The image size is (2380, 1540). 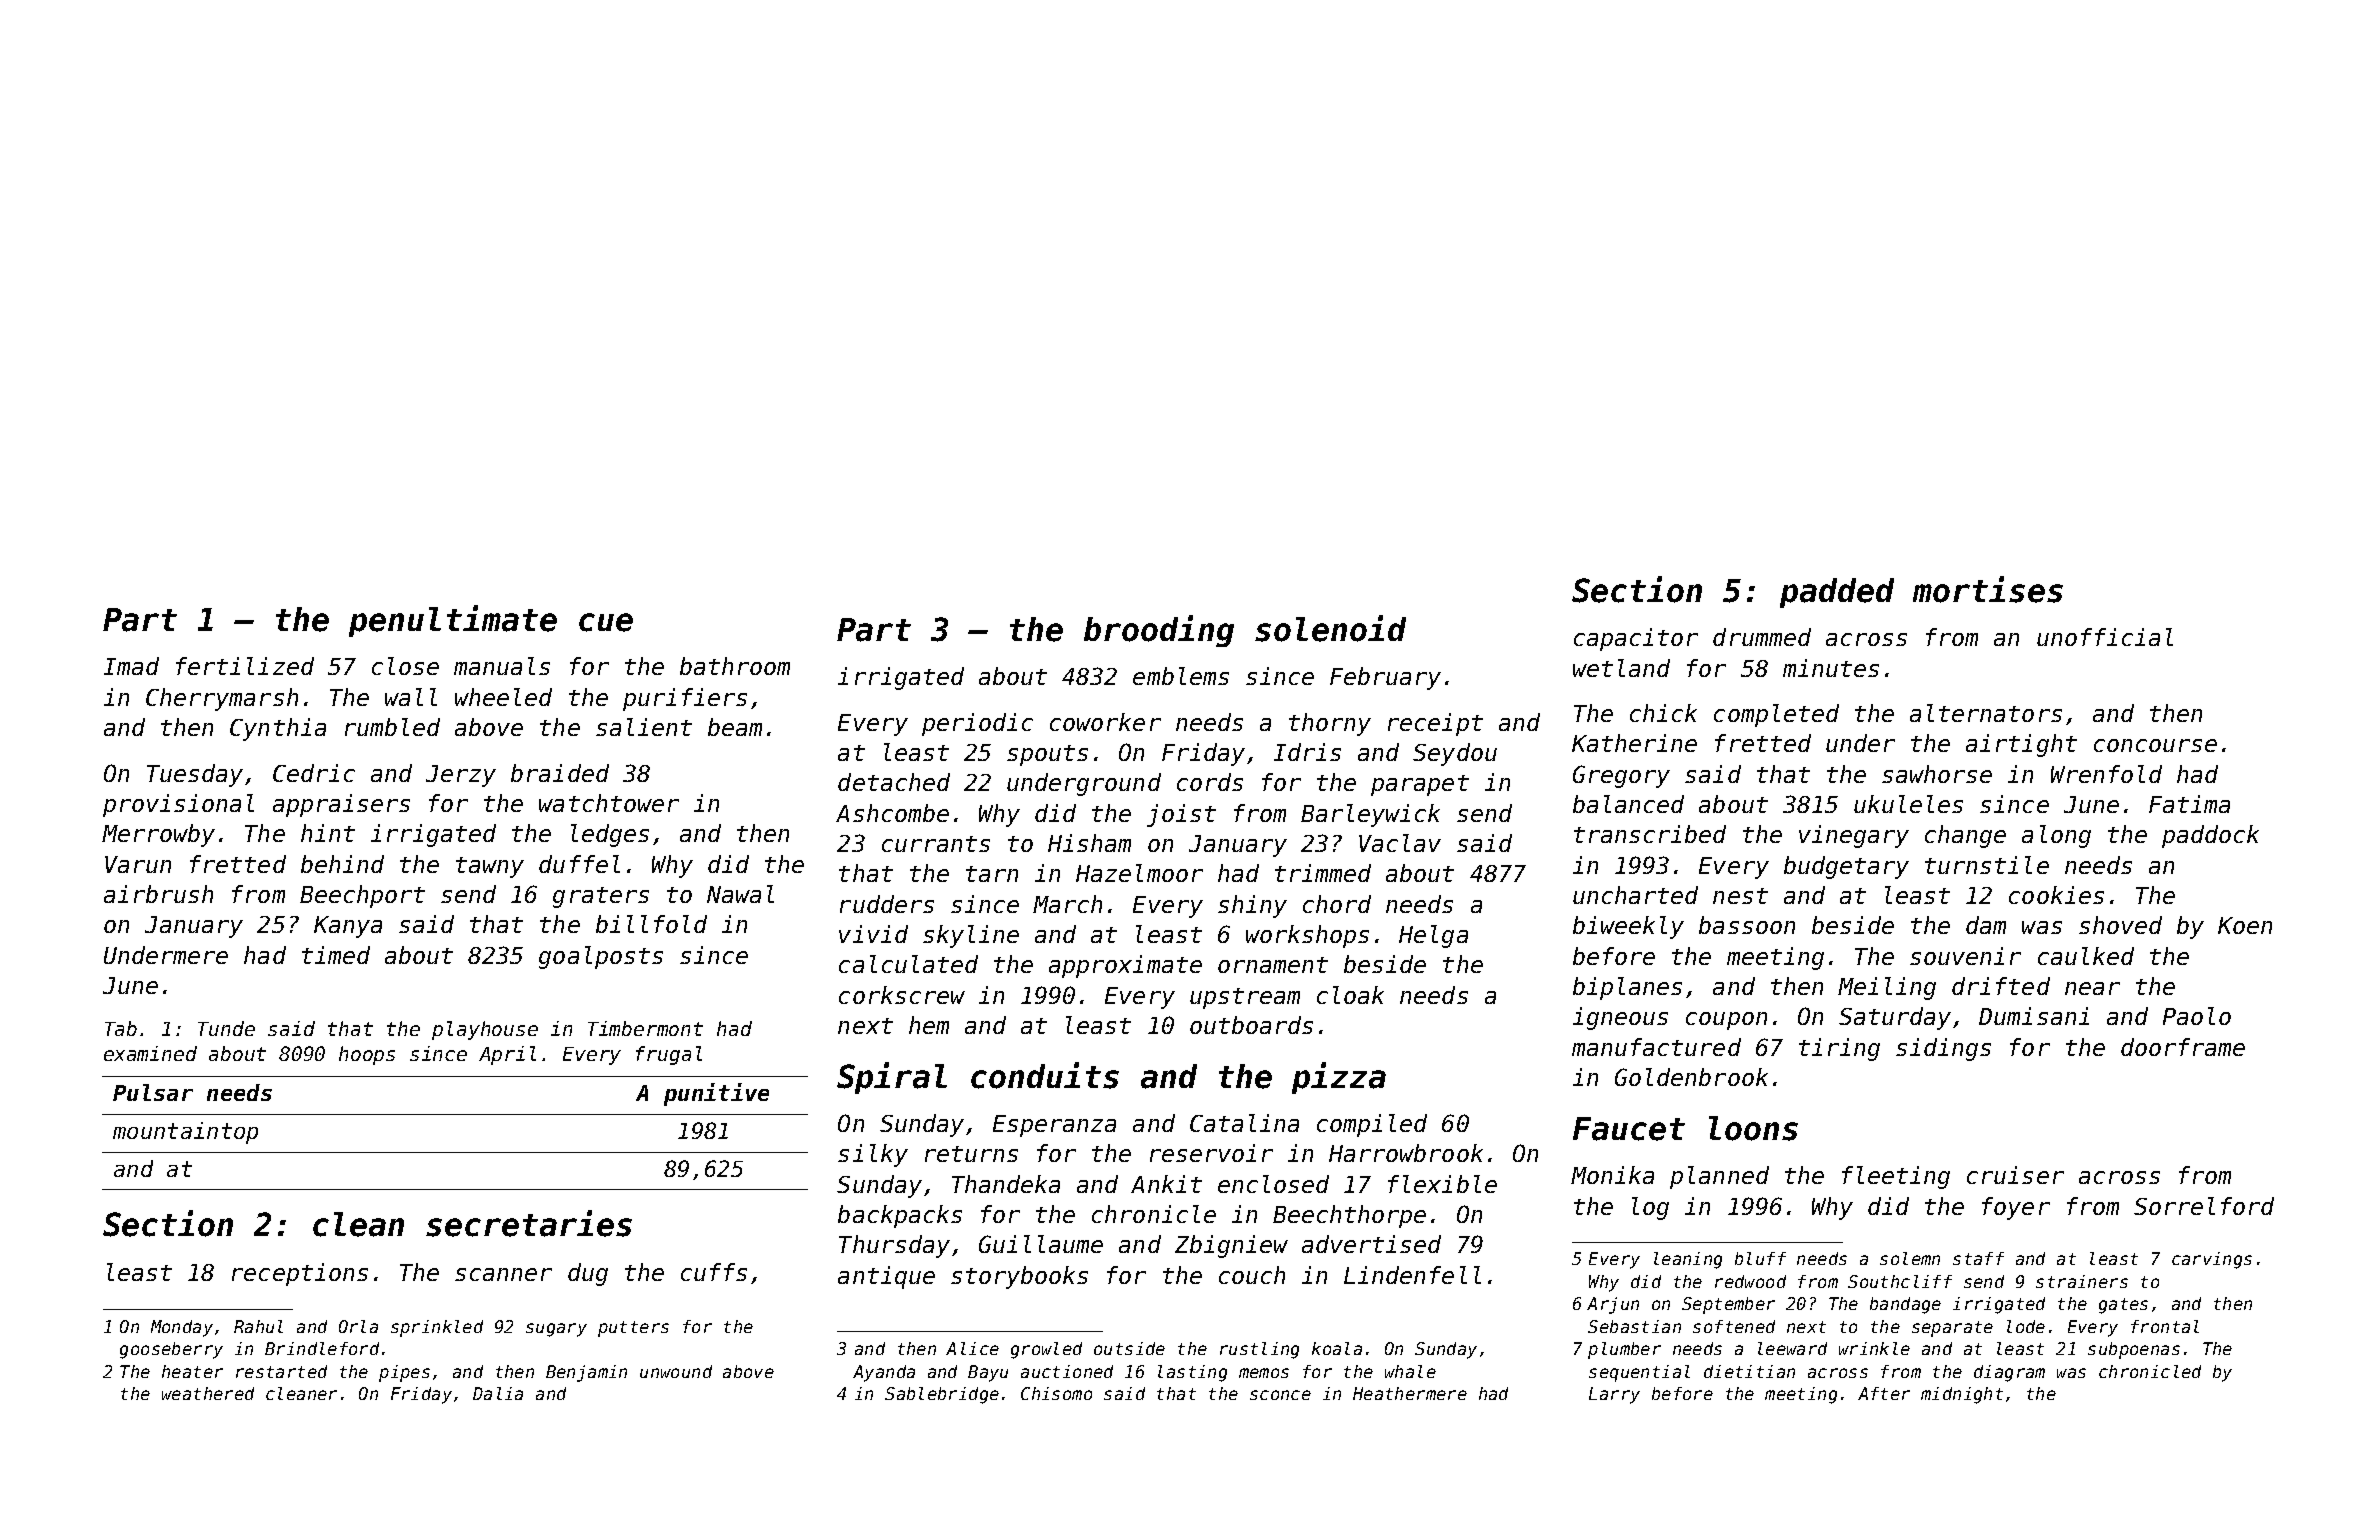 I want to click on manufactured, so click(x=1656, y=1047).
